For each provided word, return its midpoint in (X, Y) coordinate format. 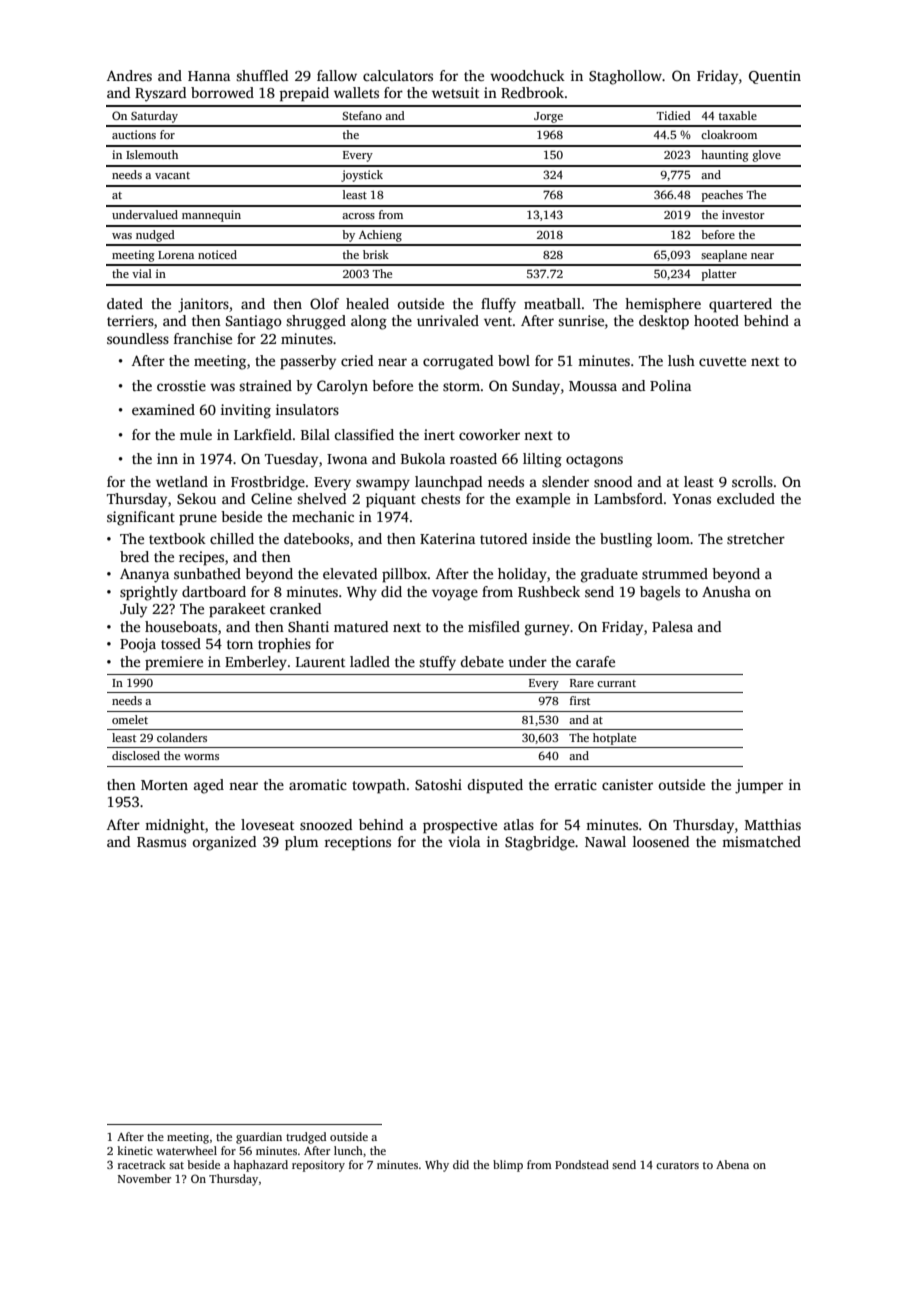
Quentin (775, 77)
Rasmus (161, 842)
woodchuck (527, 75)
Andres (129, 75)
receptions (357, 843)
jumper (759, 786)
